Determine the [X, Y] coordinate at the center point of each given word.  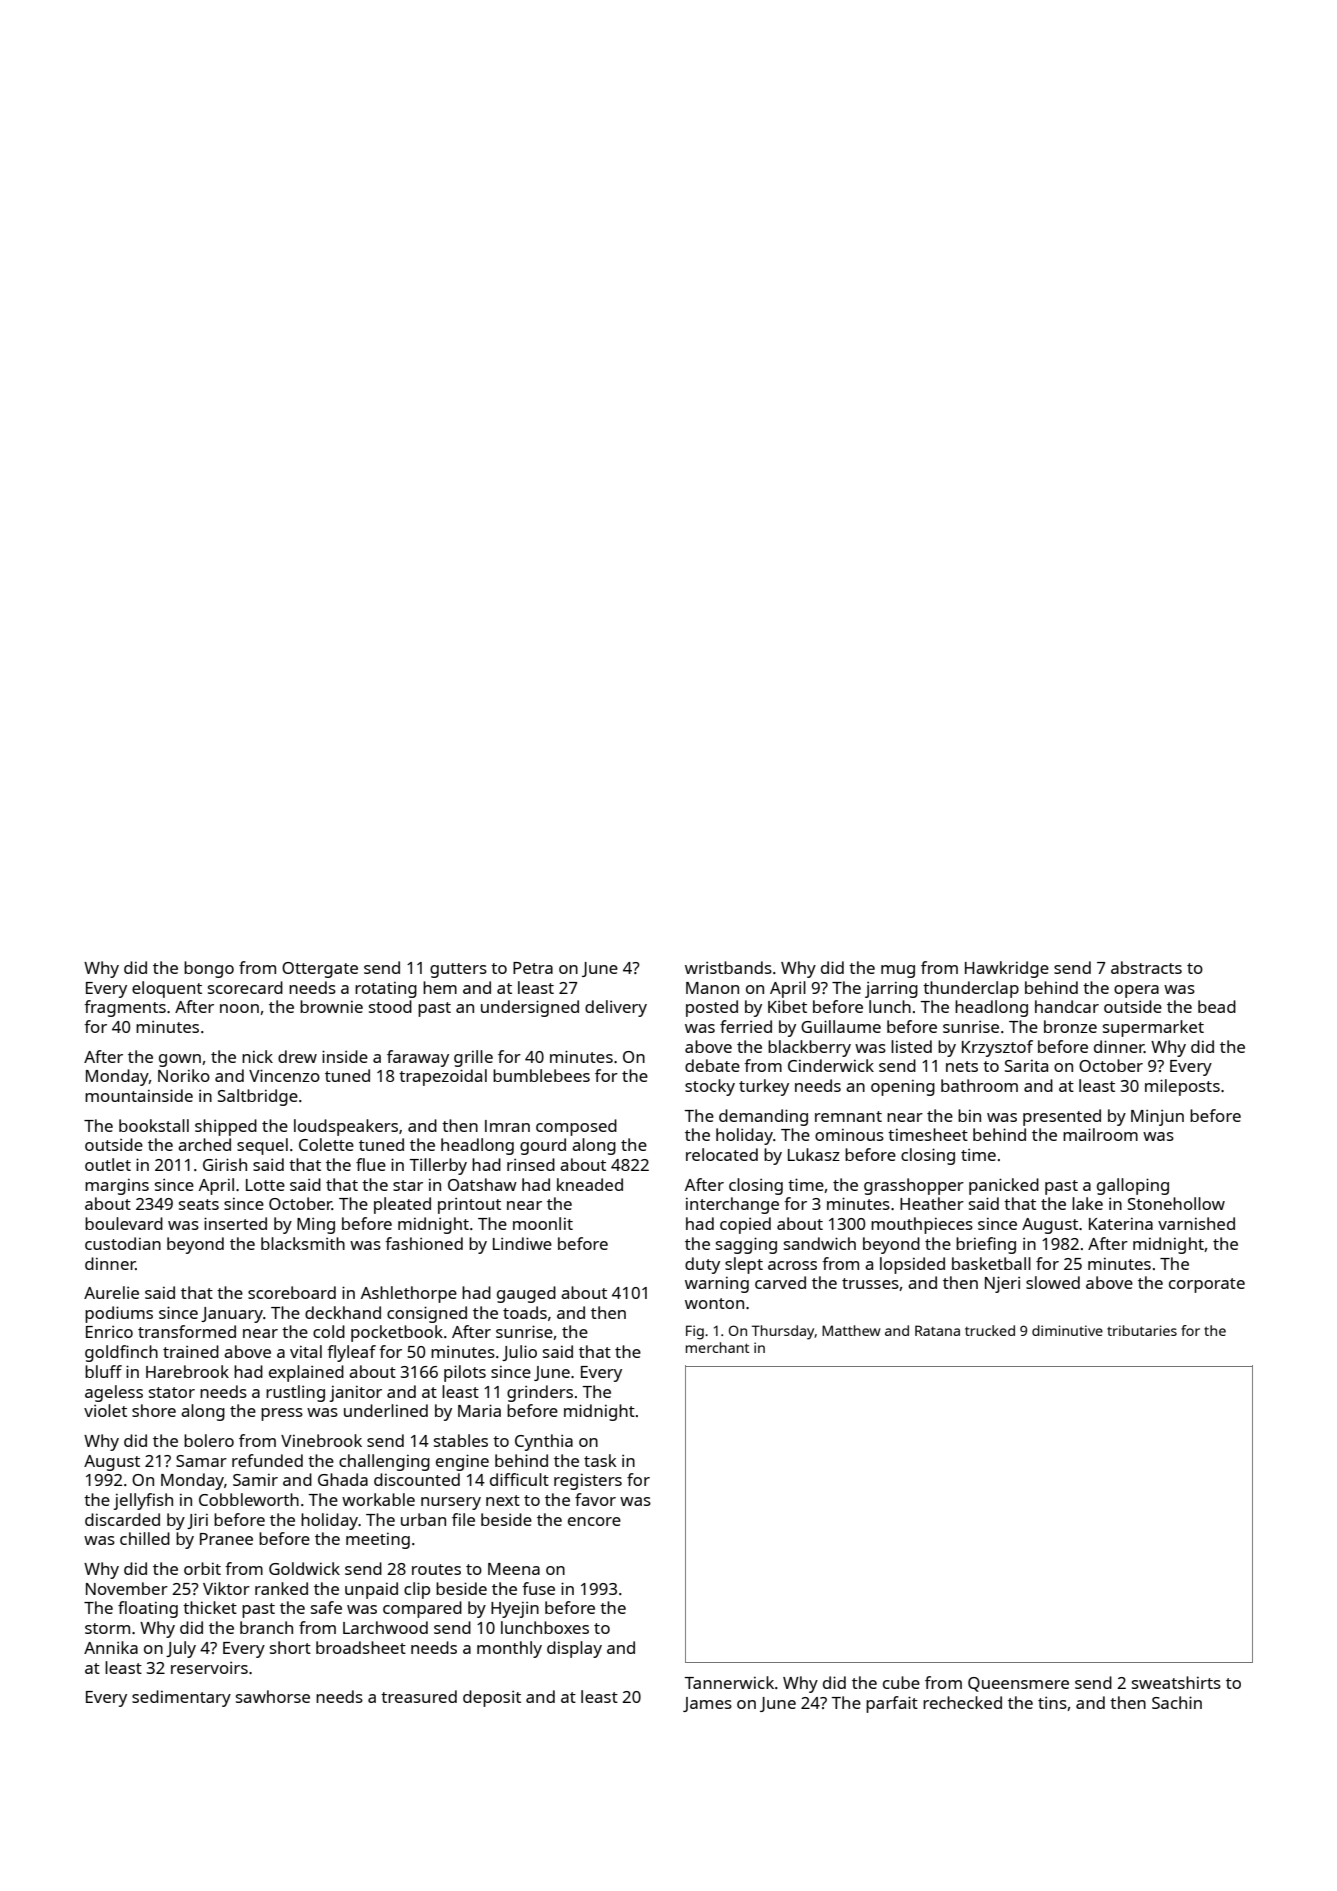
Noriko [184, 1075]
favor [595, 1499]
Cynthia [544, 1442]
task [600, 1460]
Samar [201, 1461]
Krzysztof [997, 1048]
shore [154, 1410]
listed [911, 1046]
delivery [616, 1008]
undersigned [530, 1008]
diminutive [1067, 1330]
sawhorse [273, 1696]
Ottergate [320, 970]
